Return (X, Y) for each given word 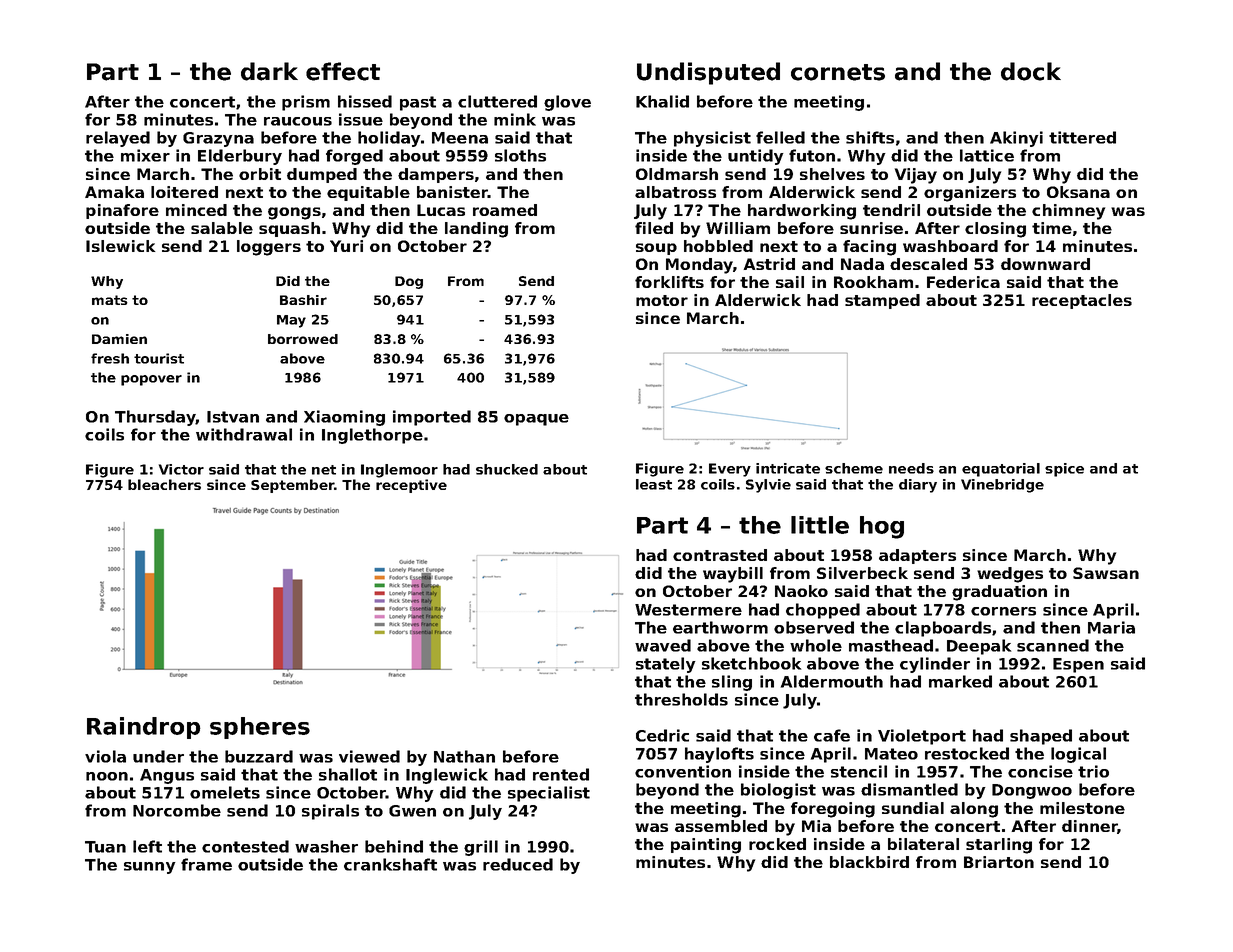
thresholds (681, 699)
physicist (712, 139)
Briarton (999, 862)
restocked (967, 753)
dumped (322, 175)
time (1052, 228)
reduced (518, 864)
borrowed (303, 339)
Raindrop (144, 728)
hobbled (718, 246)
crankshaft (390, 864)
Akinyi (1016, 139)
